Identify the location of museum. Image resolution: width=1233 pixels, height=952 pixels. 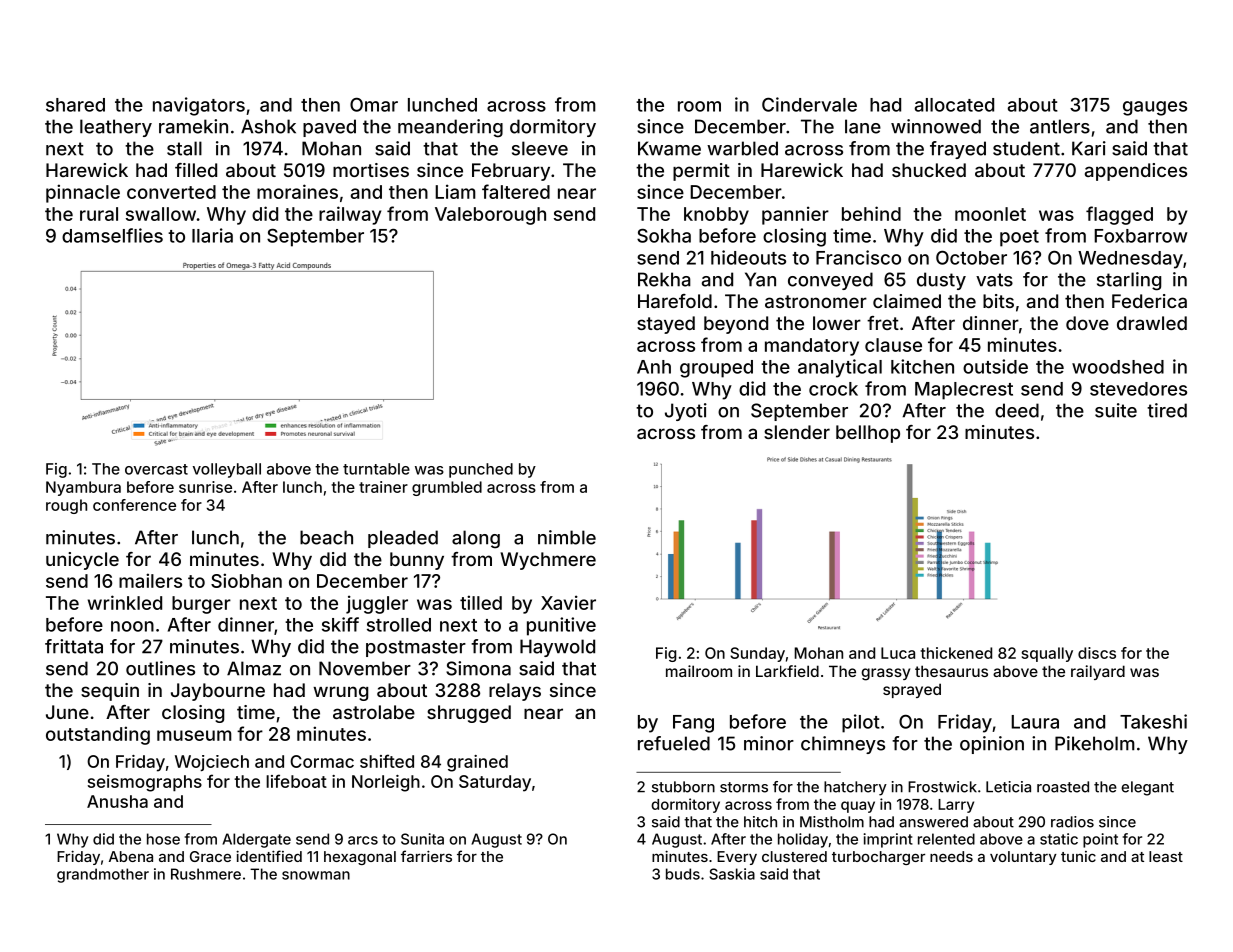
(194, 735).
